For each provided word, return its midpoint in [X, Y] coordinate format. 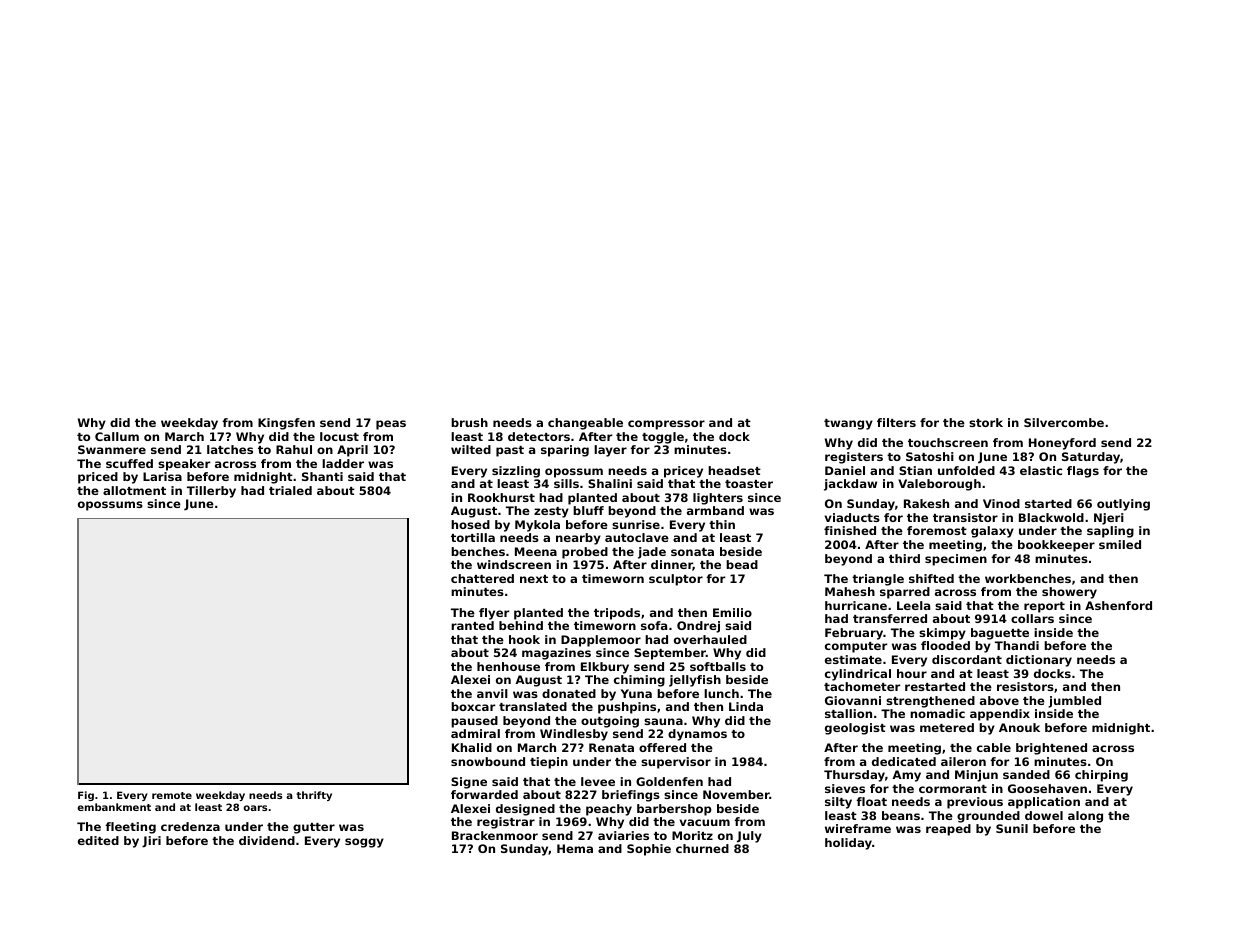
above [999, 700]
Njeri [1109, 519]
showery [1069, 593]
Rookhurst [501, 497]
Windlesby [574, 735]
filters [896, 422]
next [534, 579]
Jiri [151, 842]
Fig [86, 796]
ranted [472, 625]
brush [469, 422]
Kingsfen [286, 424]
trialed [290, 490]
